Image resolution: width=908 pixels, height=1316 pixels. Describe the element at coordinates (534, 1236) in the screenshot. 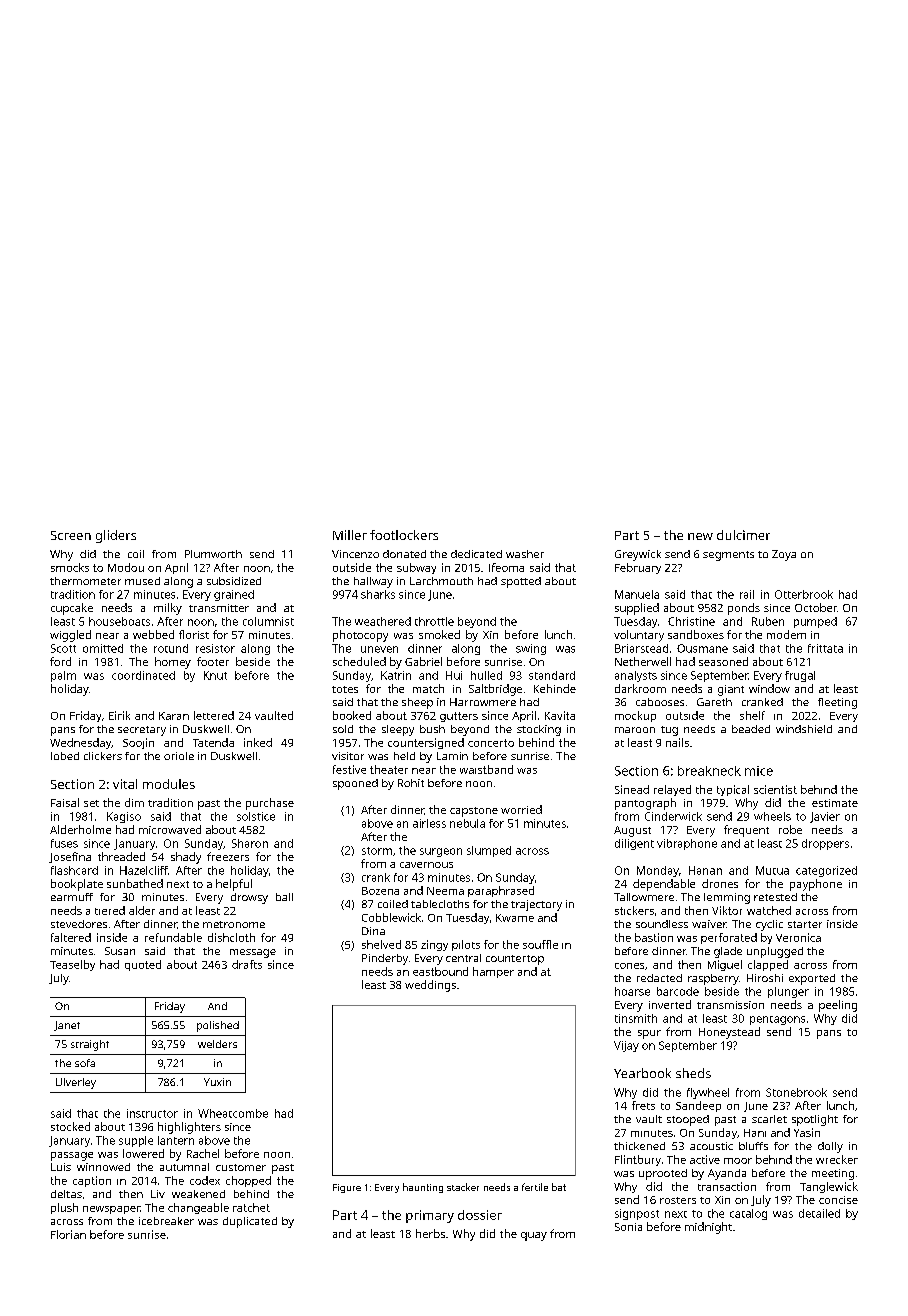

I see `quay` at that location.
